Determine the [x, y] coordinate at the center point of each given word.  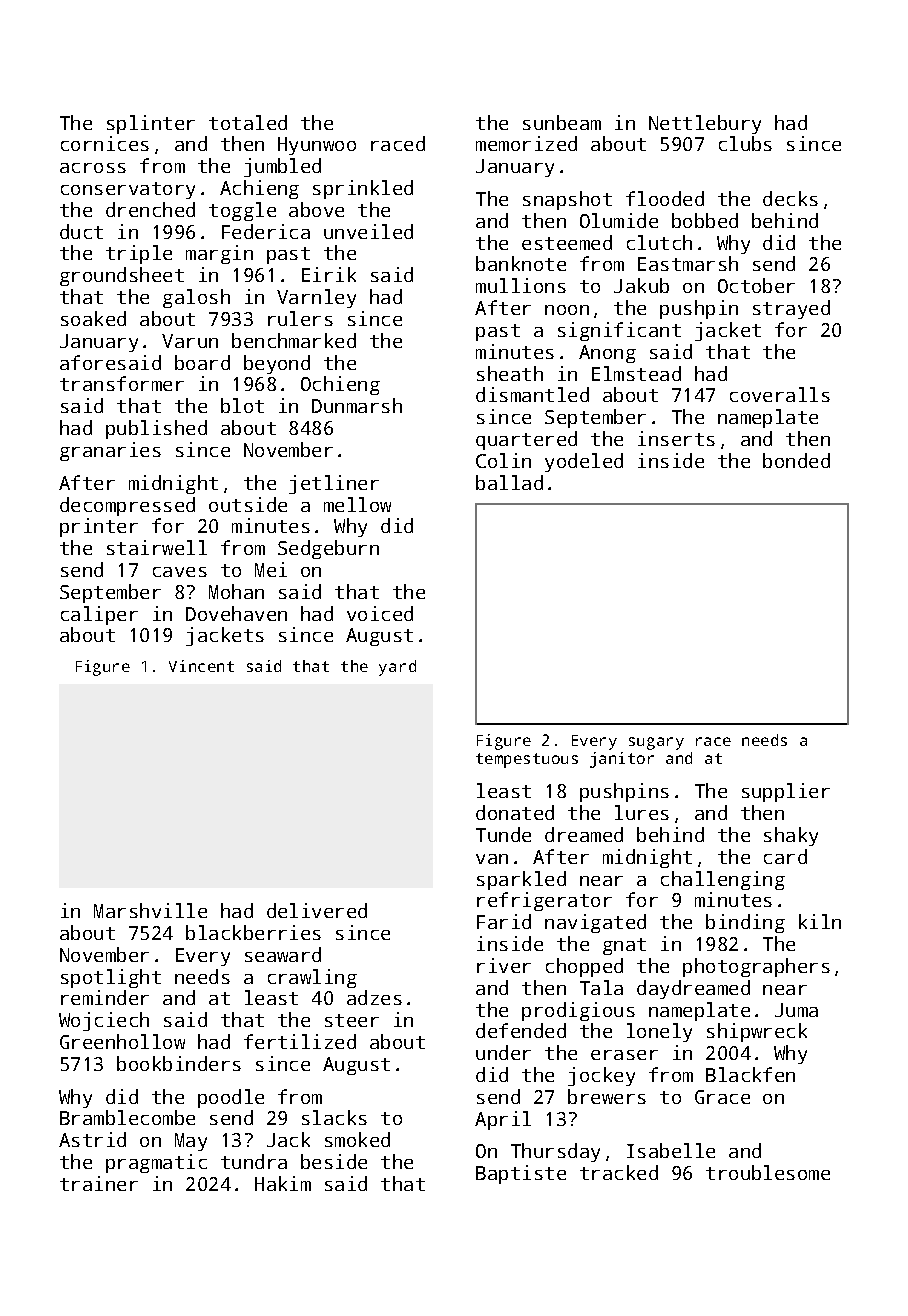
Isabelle [671, 1150]
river [504, 965]
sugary [656, 743]
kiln [820, 921]
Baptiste [521, 1174]
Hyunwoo [317, 146]
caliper [99, 615]
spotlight [111, 978]
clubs [745, 143]
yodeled [584, 462]
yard [397, 668]
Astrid [92, 1139]
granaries [110, 451]
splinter [151, 124]
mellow [357, 504]
